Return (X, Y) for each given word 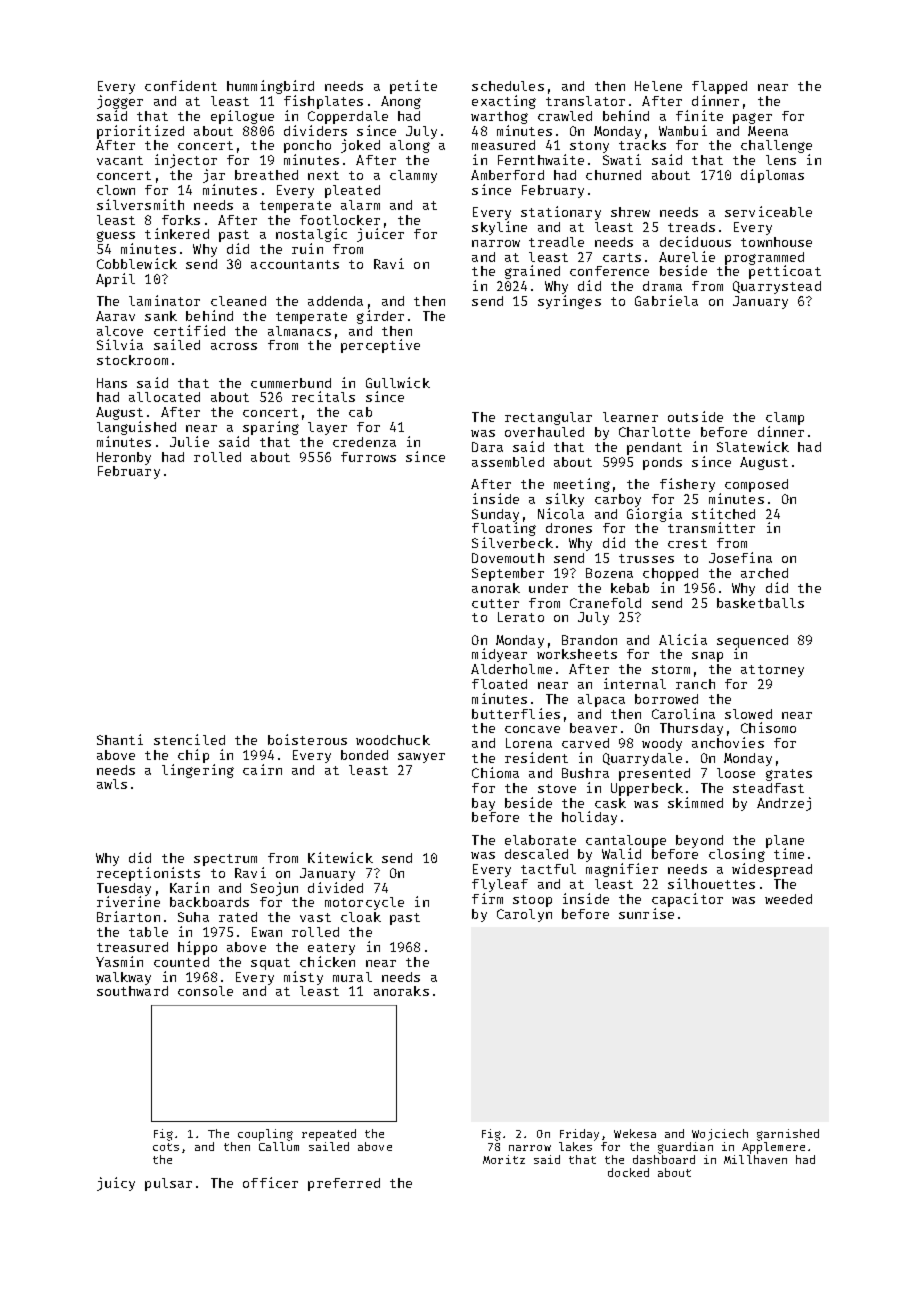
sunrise (646, 913)
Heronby (124, 458)
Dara (487, 447)
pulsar (168, 1184)
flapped (719, 87)
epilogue (242, 117)
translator (585, 101)
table (148, 932)
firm (487, 898)
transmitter (711, 527)
